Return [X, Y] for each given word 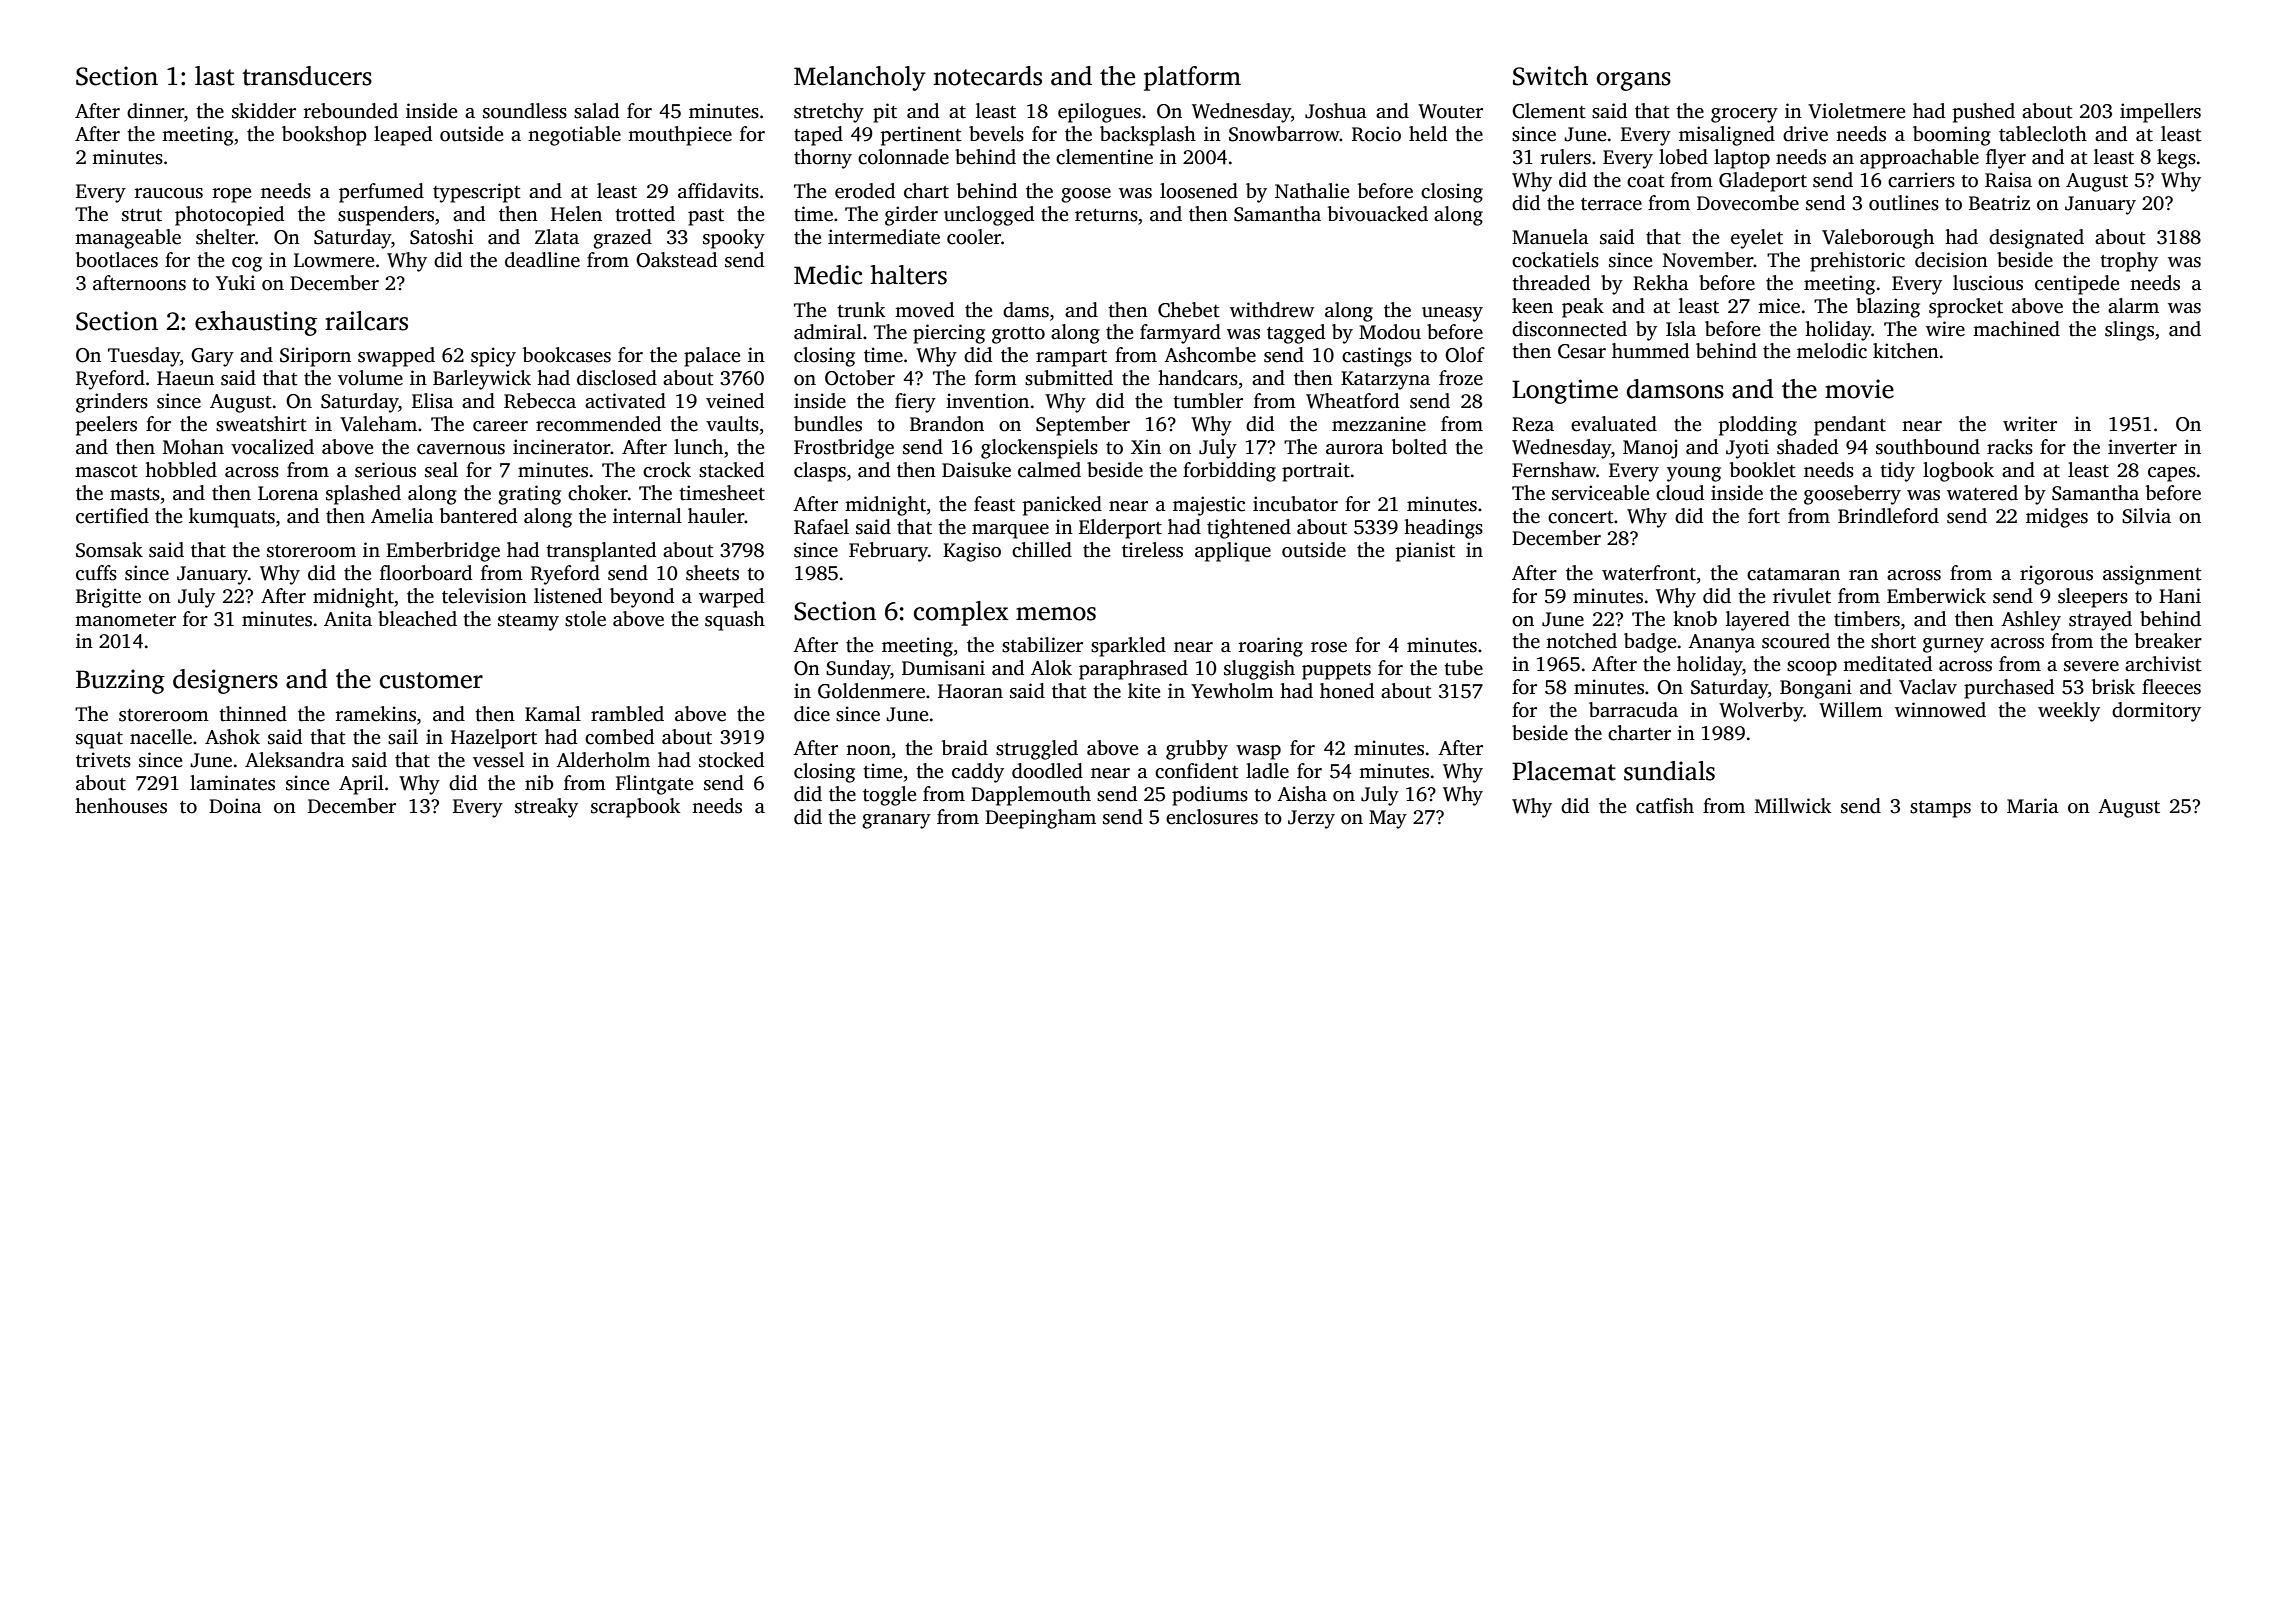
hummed [1650, 351]
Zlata [557, 237]
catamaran [1793, 574]
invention [987, 401]
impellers [2160, 113]
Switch [1550, 76]
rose [1329, 647]
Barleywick [482, 380]
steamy [528, 622]
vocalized [272, 447]
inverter [2142, 447]
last [214, 76]
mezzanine [1379, 424]
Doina [235, 806]
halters [908, 275]
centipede [2077, 285]
